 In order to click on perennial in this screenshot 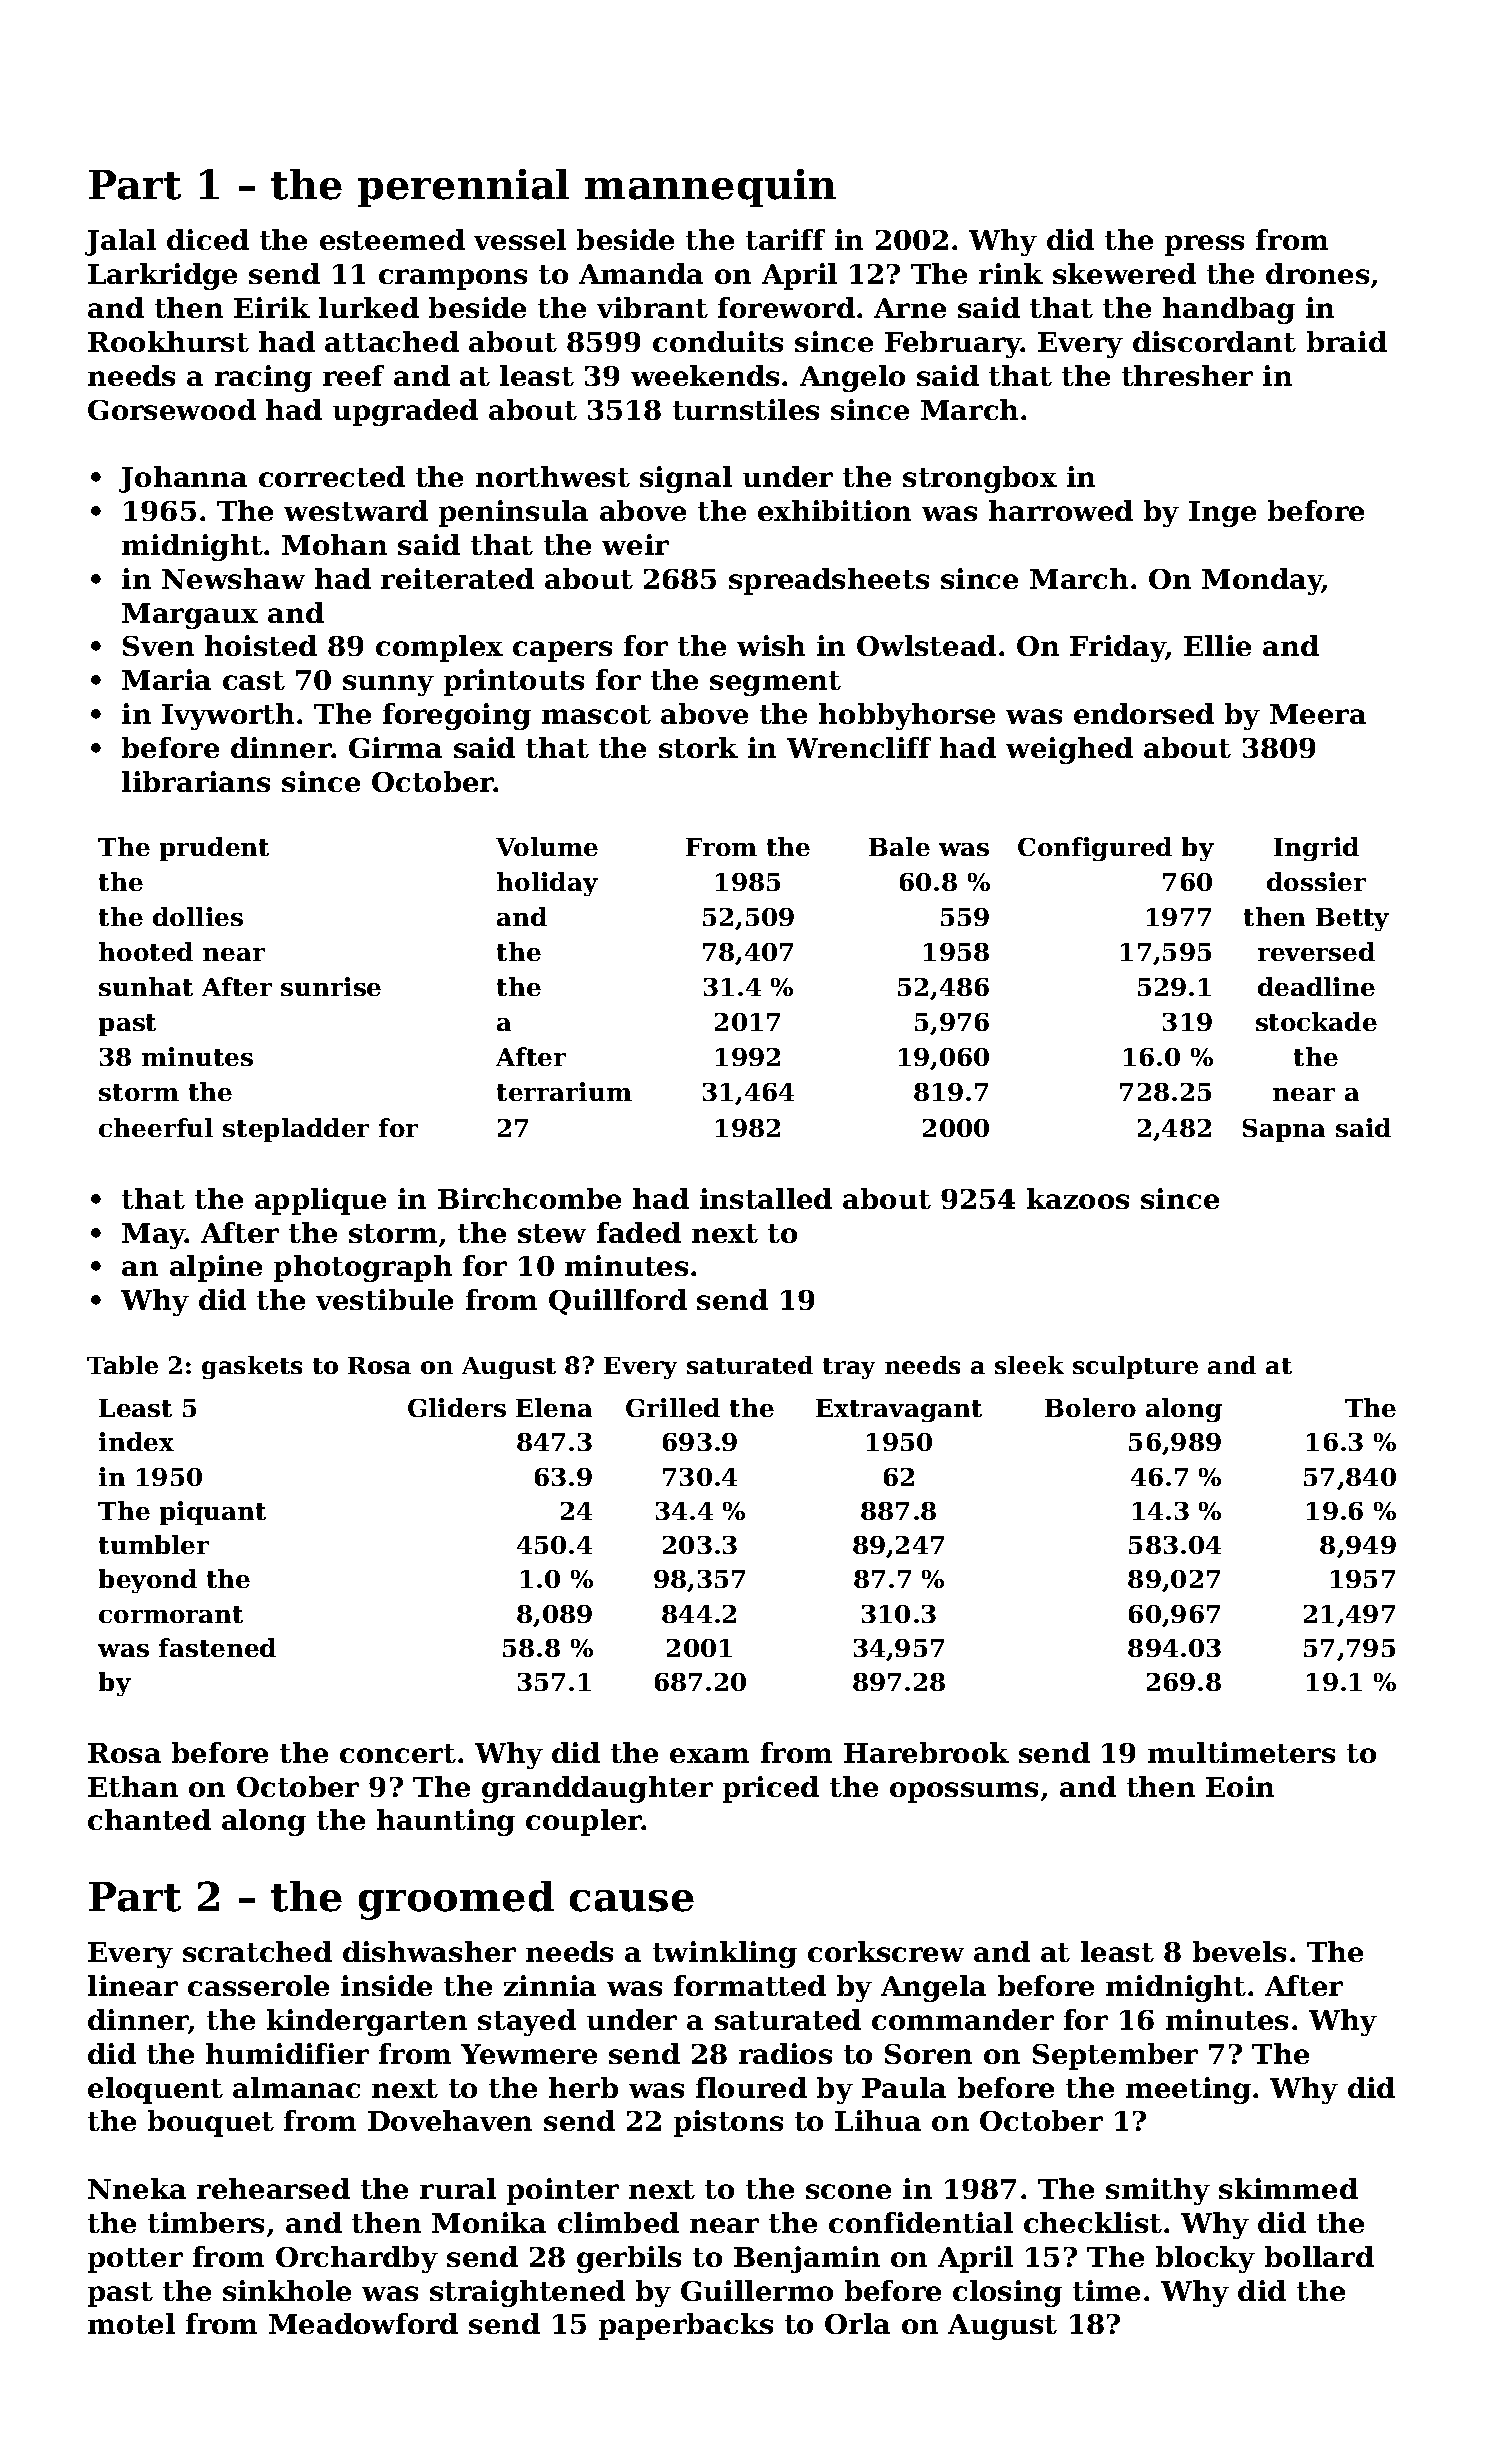, I will do `click(463, 188)`.
